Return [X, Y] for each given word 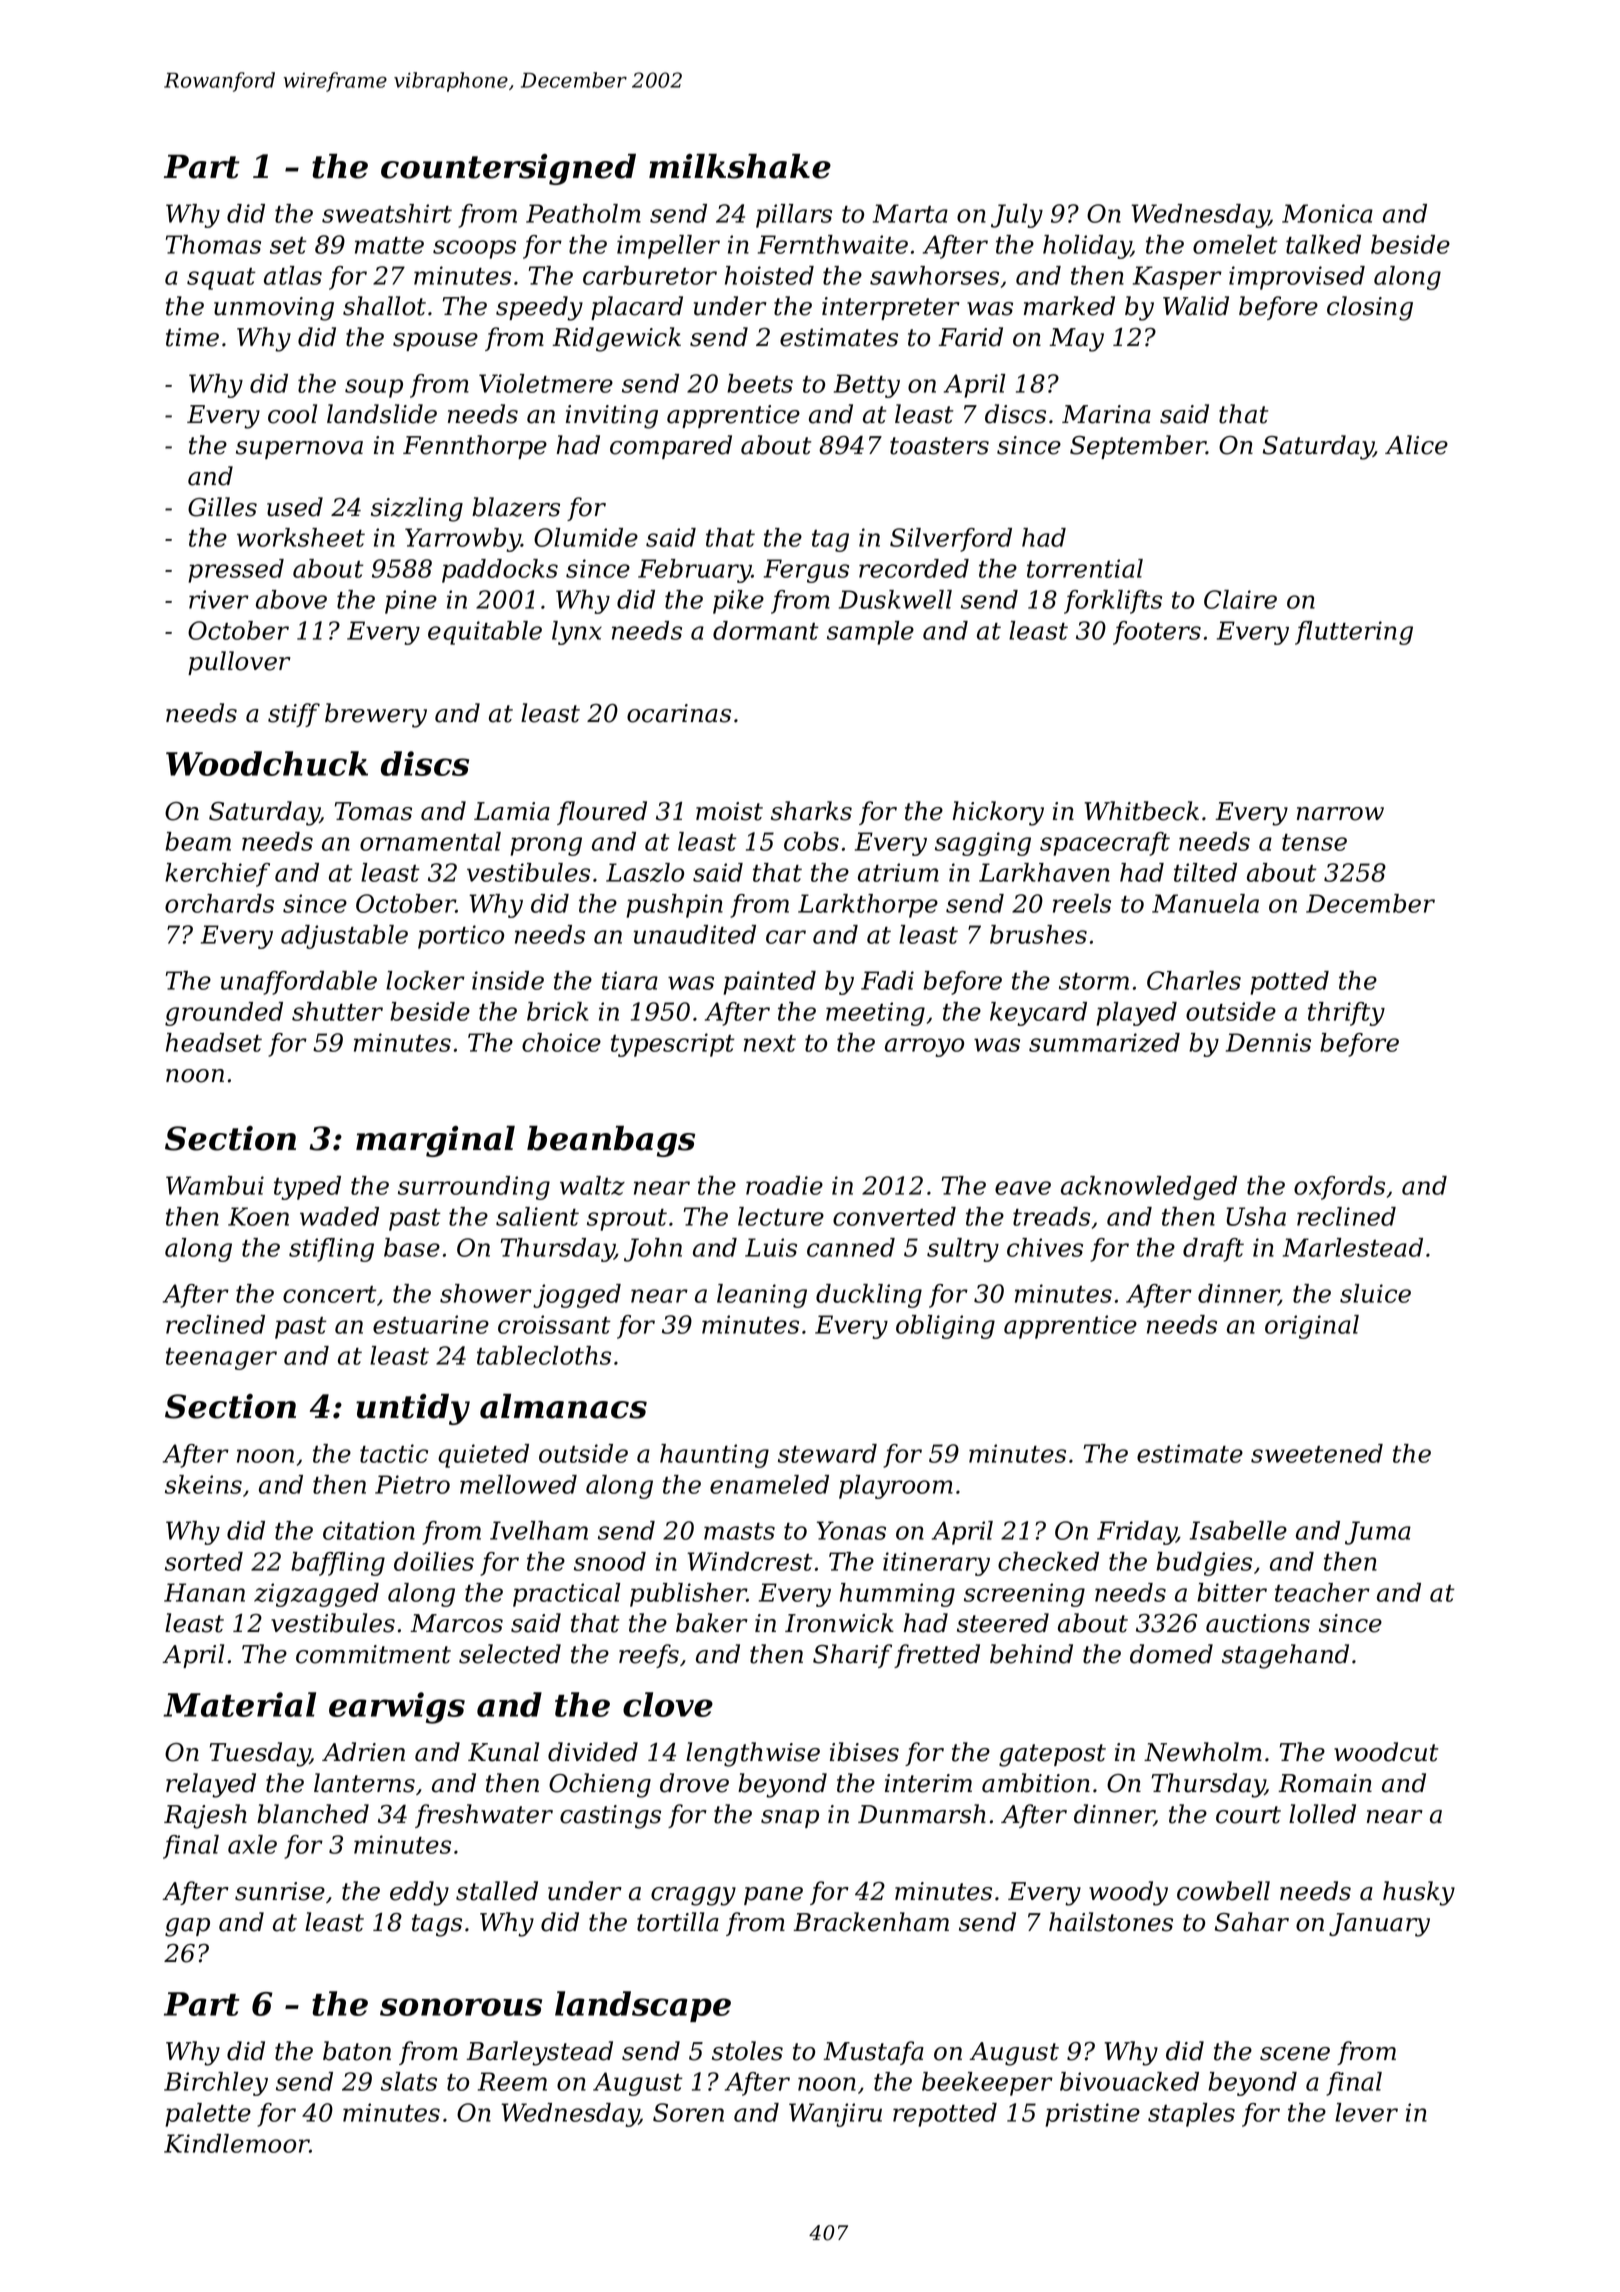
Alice [1416, 445]
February [695, 571]
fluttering [1354, 633]
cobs [811, 841]
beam [198, 841]
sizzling [417, 509]
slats [409, 2081]
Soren [688, 2112]
